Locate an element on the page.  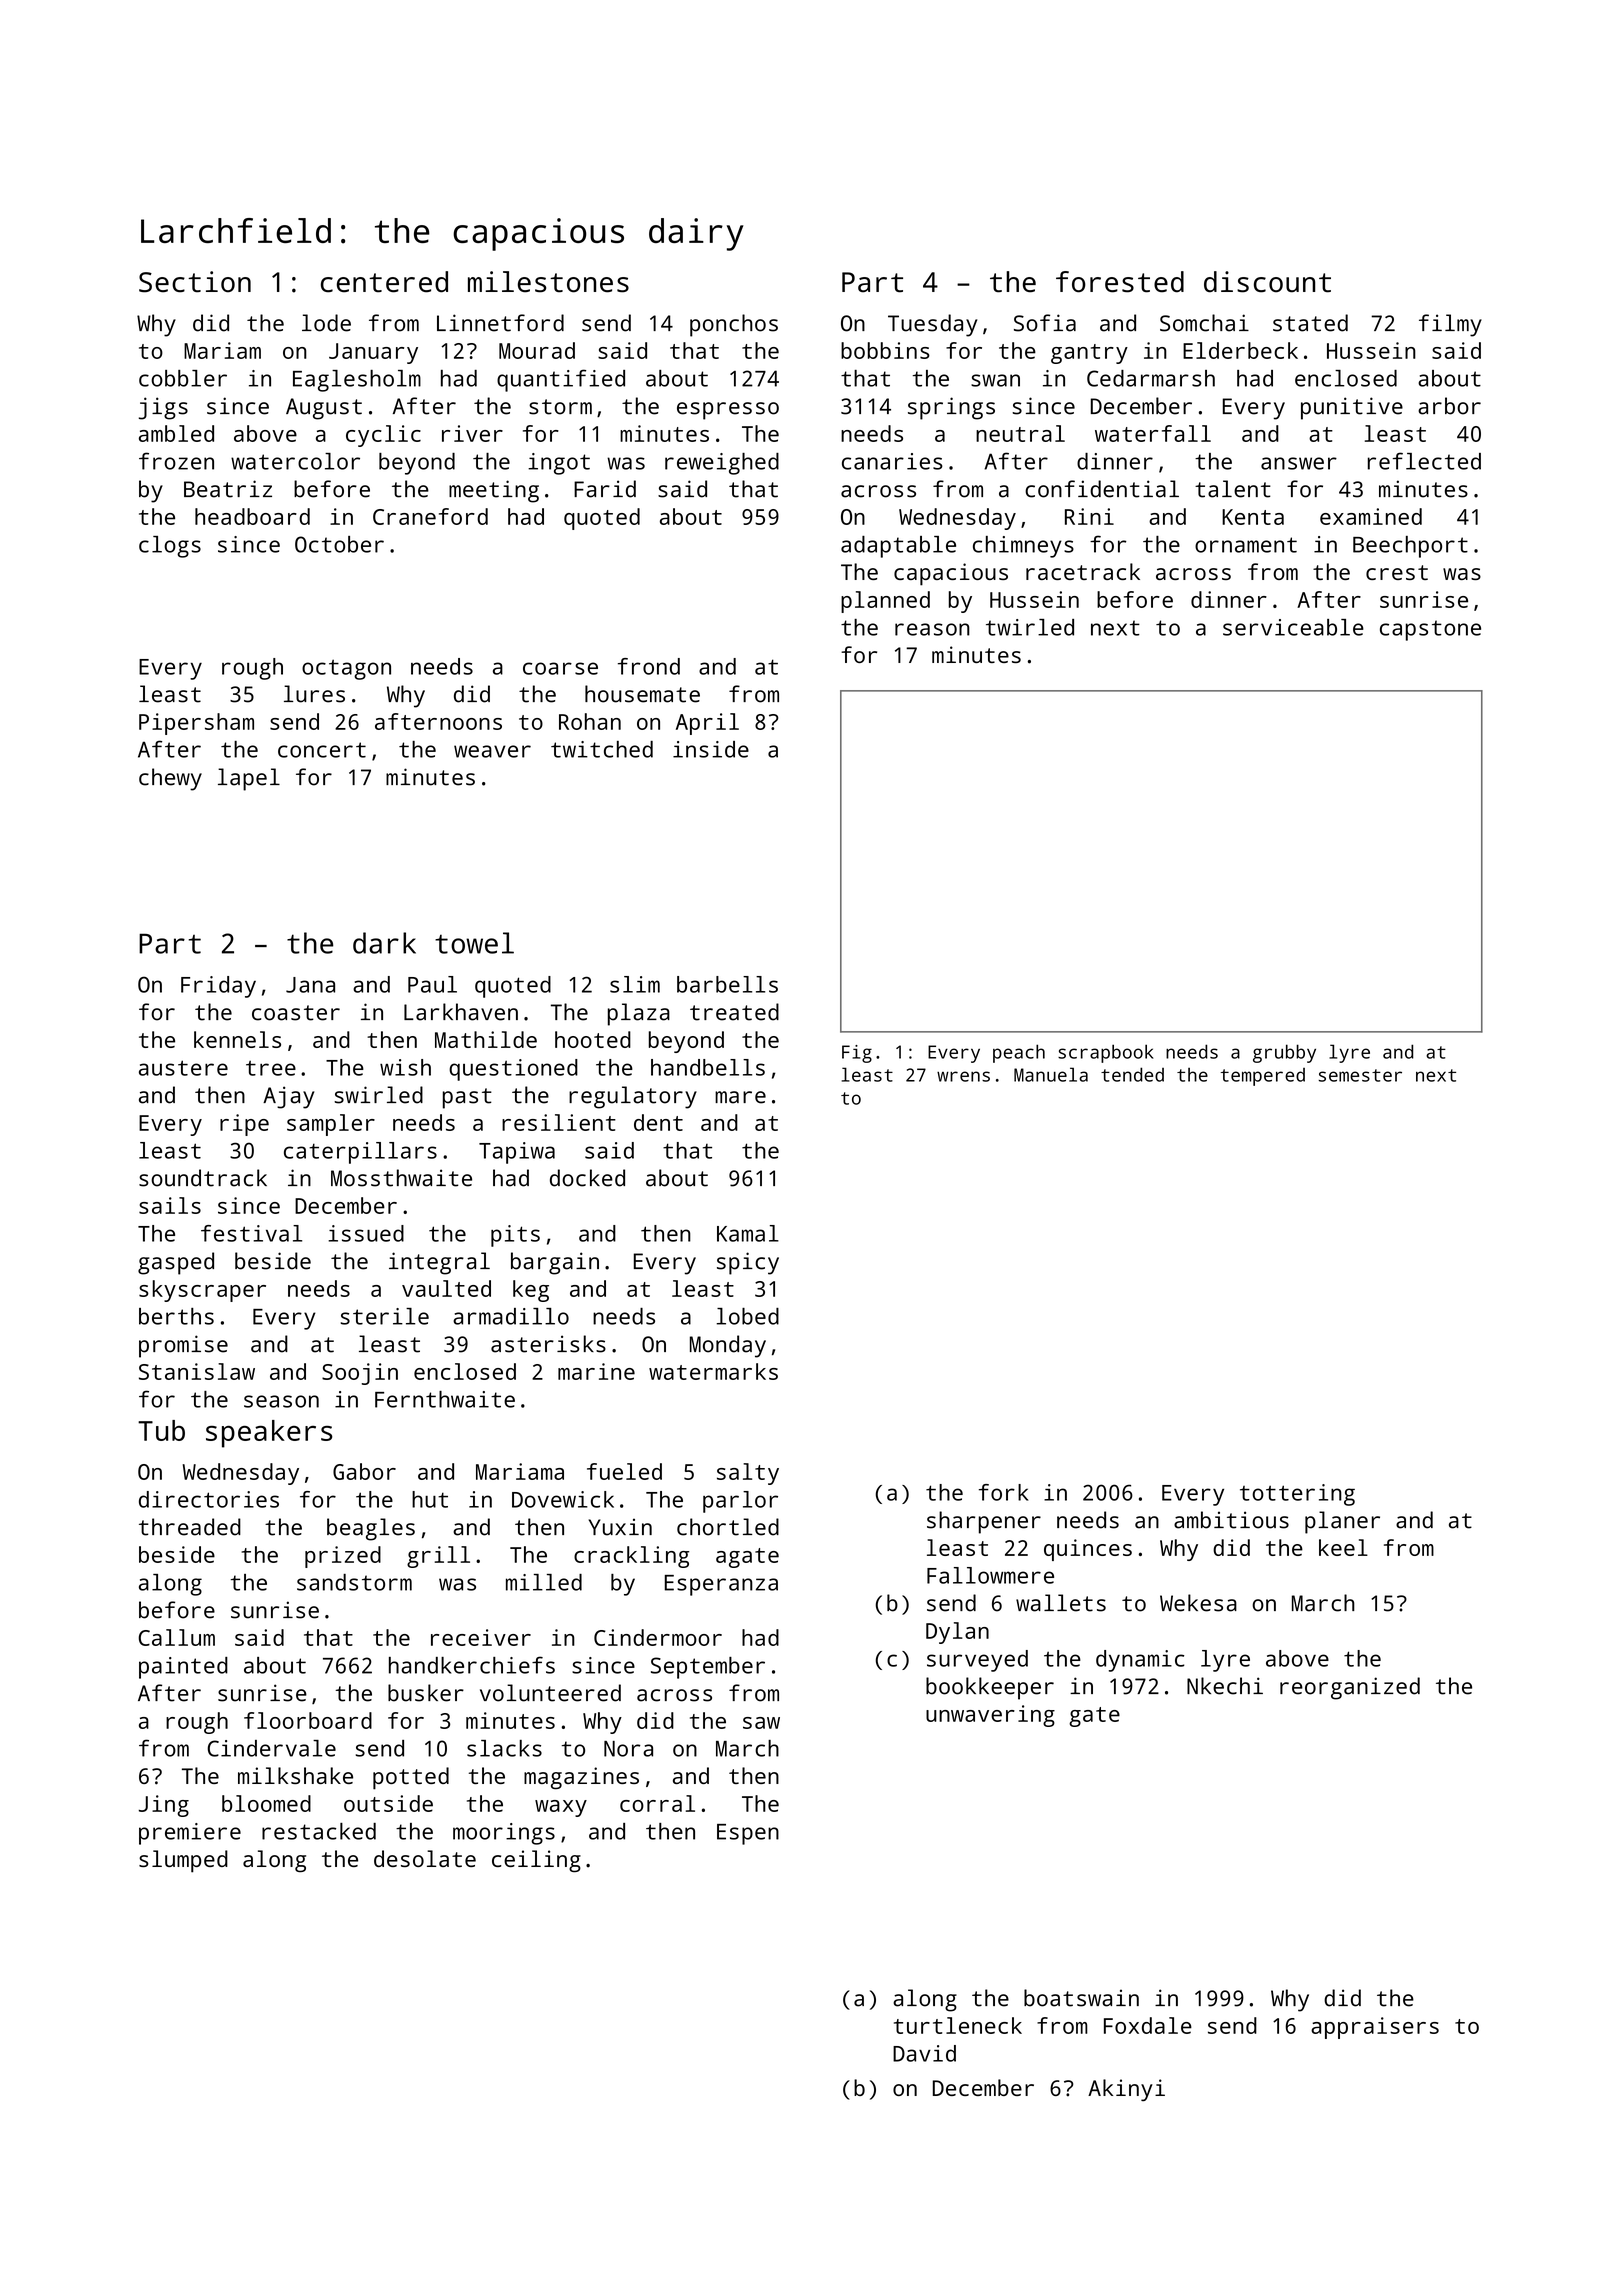
answer is located at coordinates (1299, 463).
